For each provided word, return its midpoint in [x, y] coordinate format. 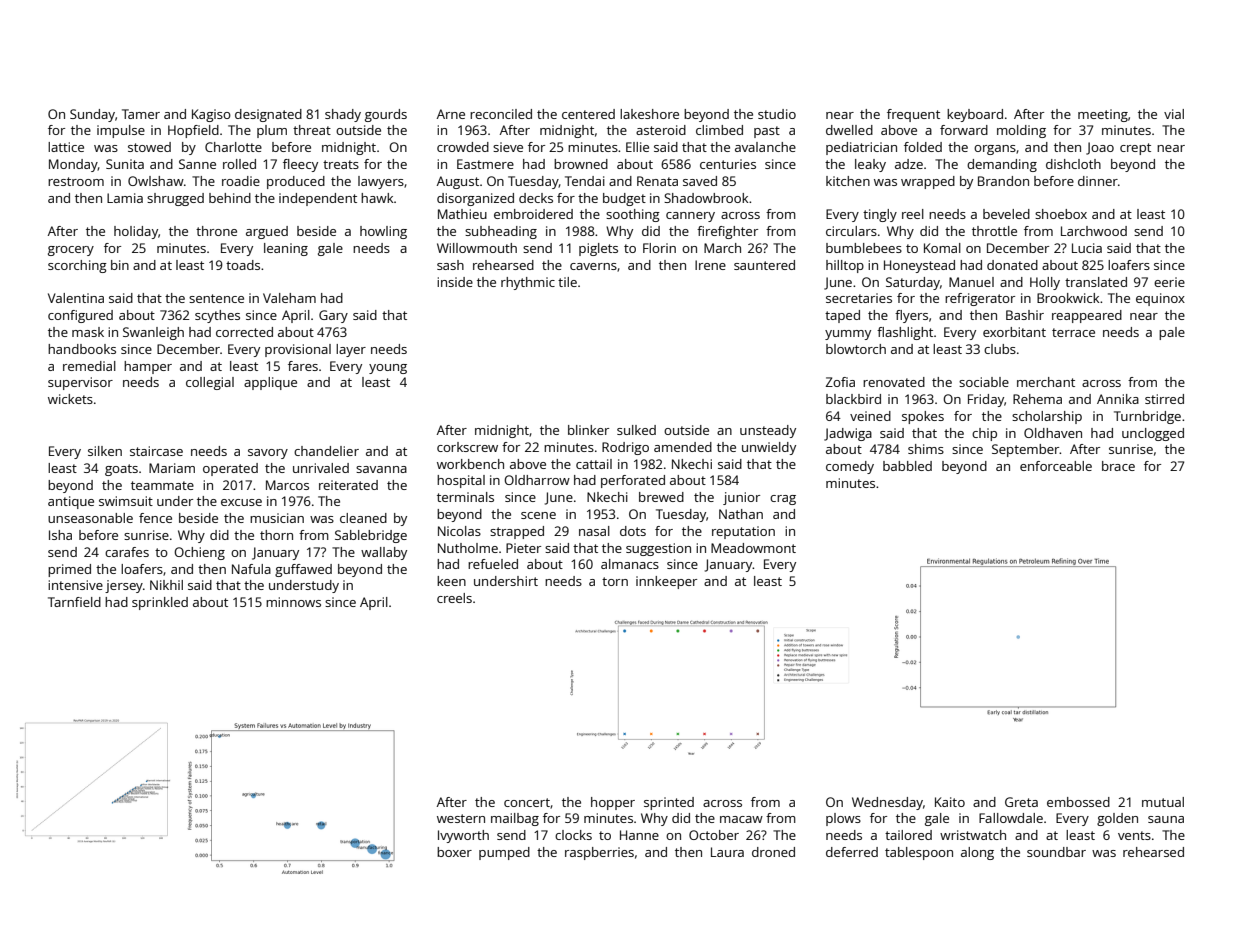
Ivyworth [463, 836]
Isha [60, 535]
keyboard [975, 115]
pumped [504, 853]
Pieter [523, 548]
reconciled [501, 114]
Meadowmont [753, 548]
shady [343, 115]
